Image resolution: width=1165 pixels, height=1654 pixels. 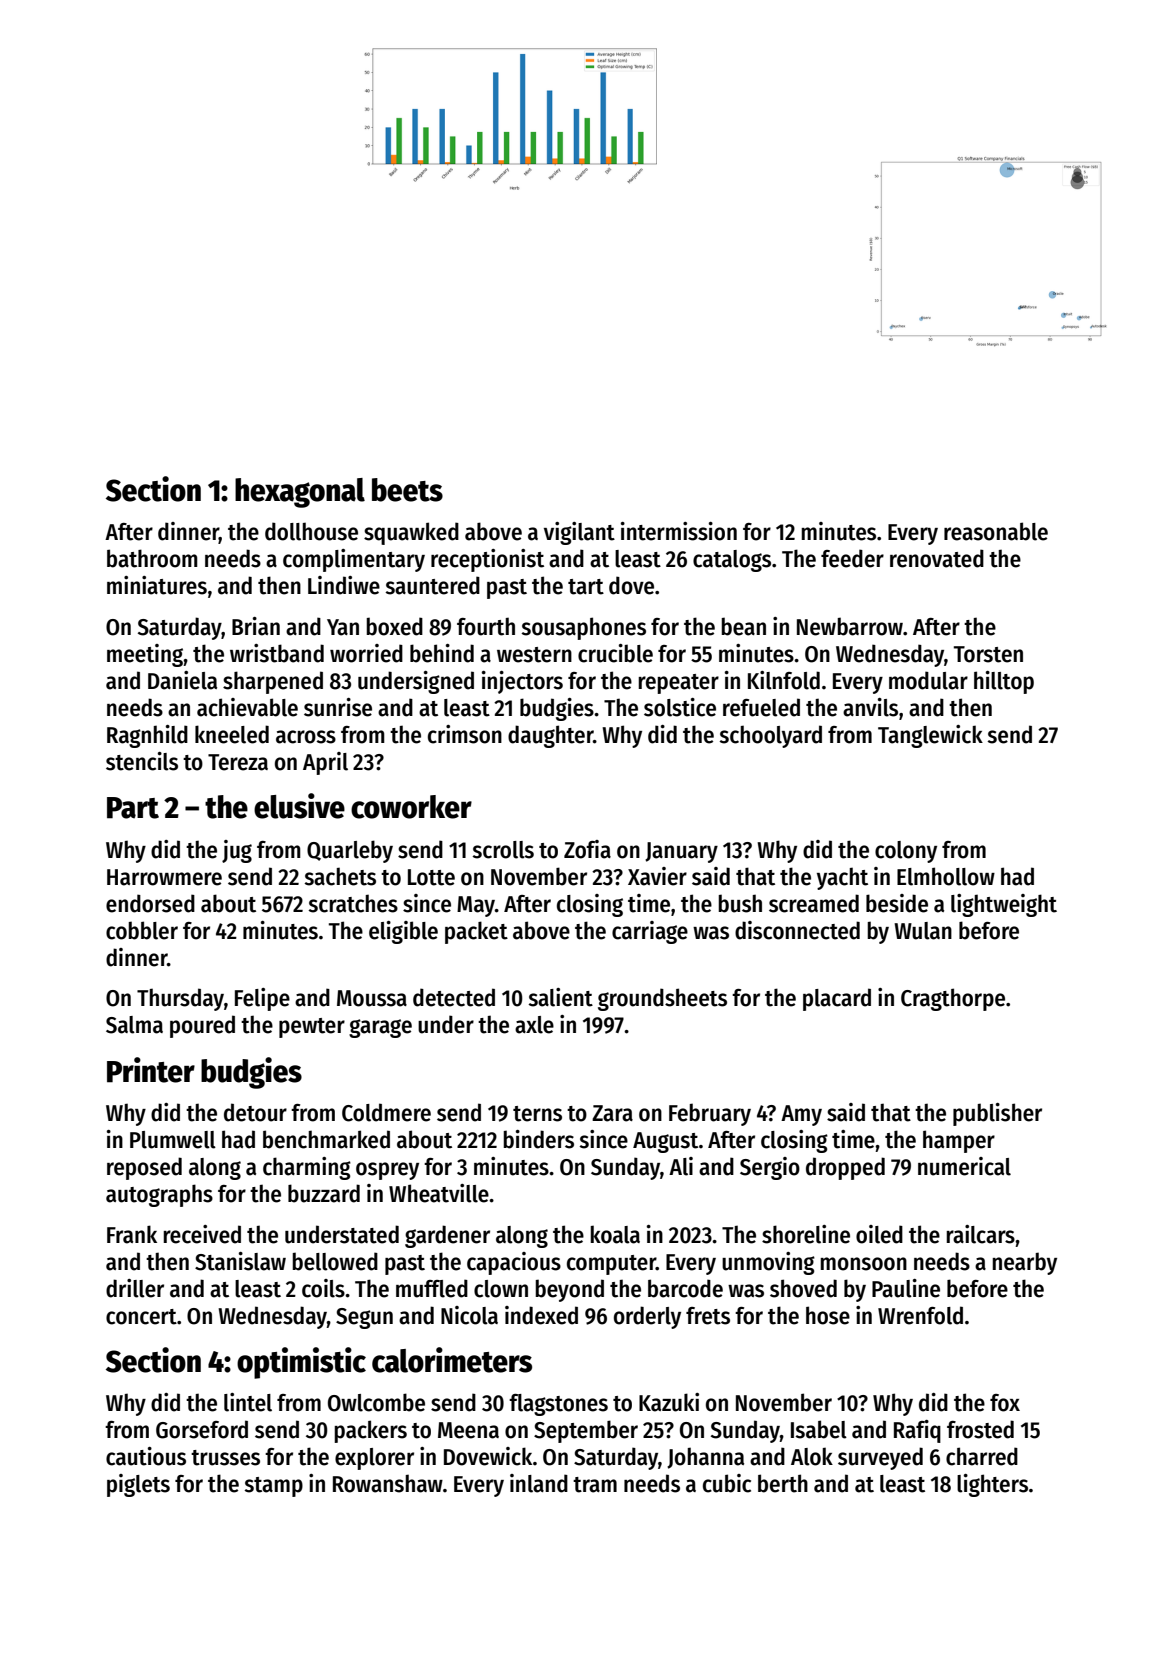 I want to click on feeder, so click(x=852, y=558).
